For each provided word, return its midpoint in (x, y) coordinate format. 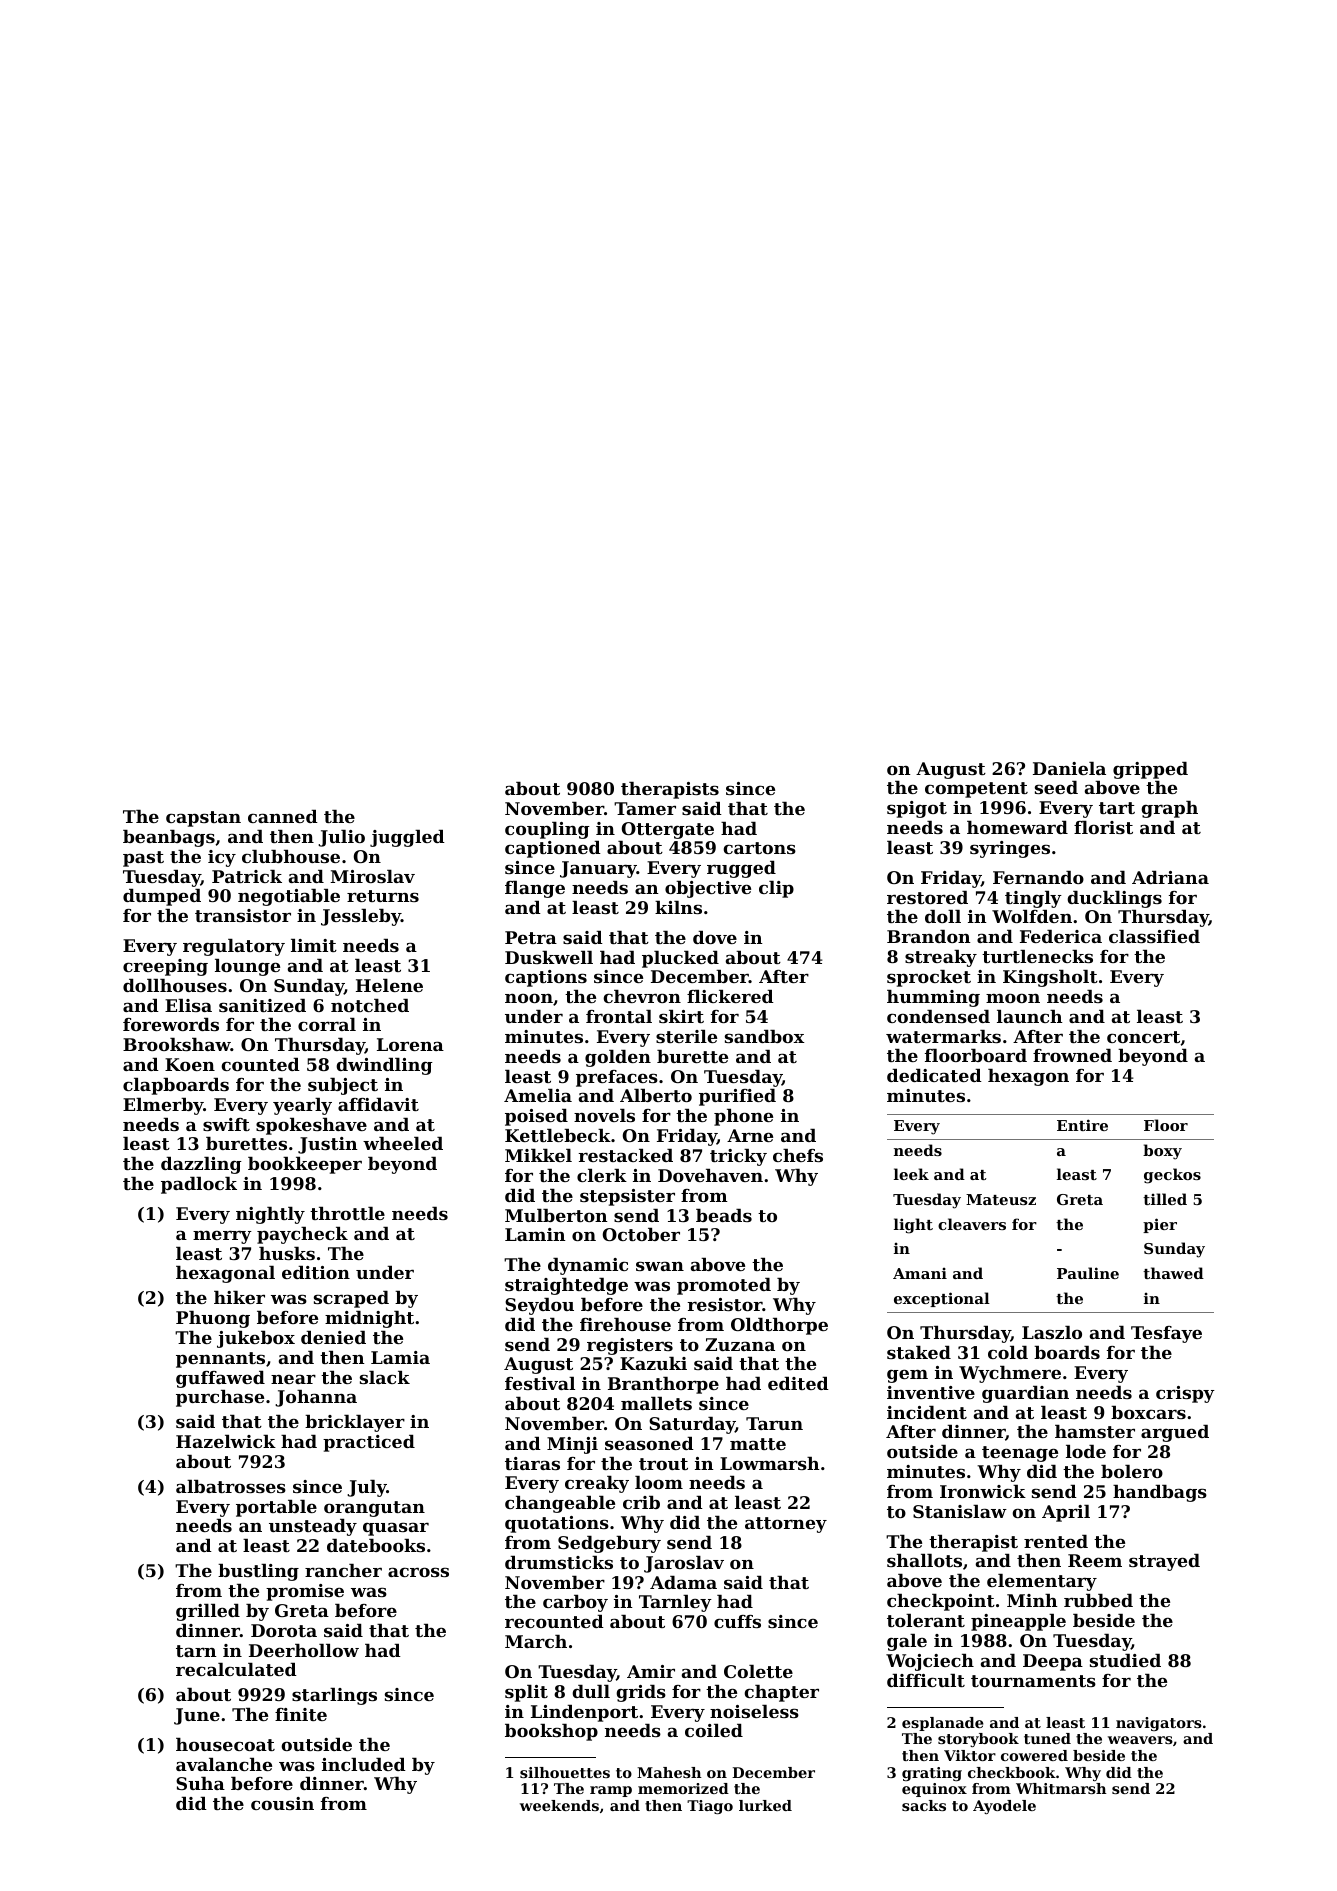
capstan (203, 819)
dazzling (201, 1165)
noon (529, 998)
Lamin (535, 1234)
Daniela (1069, 768)
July (367, 1488)
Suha (200, 1783)
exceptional (942, 1299)
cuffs (737, 1621)
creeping (165, 967)
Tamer (645, 808)
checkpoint (941, 1602)
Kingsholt (1050, 978)
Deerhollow (304, 1650)
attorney (786, 1525)
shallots (924, 1560)
